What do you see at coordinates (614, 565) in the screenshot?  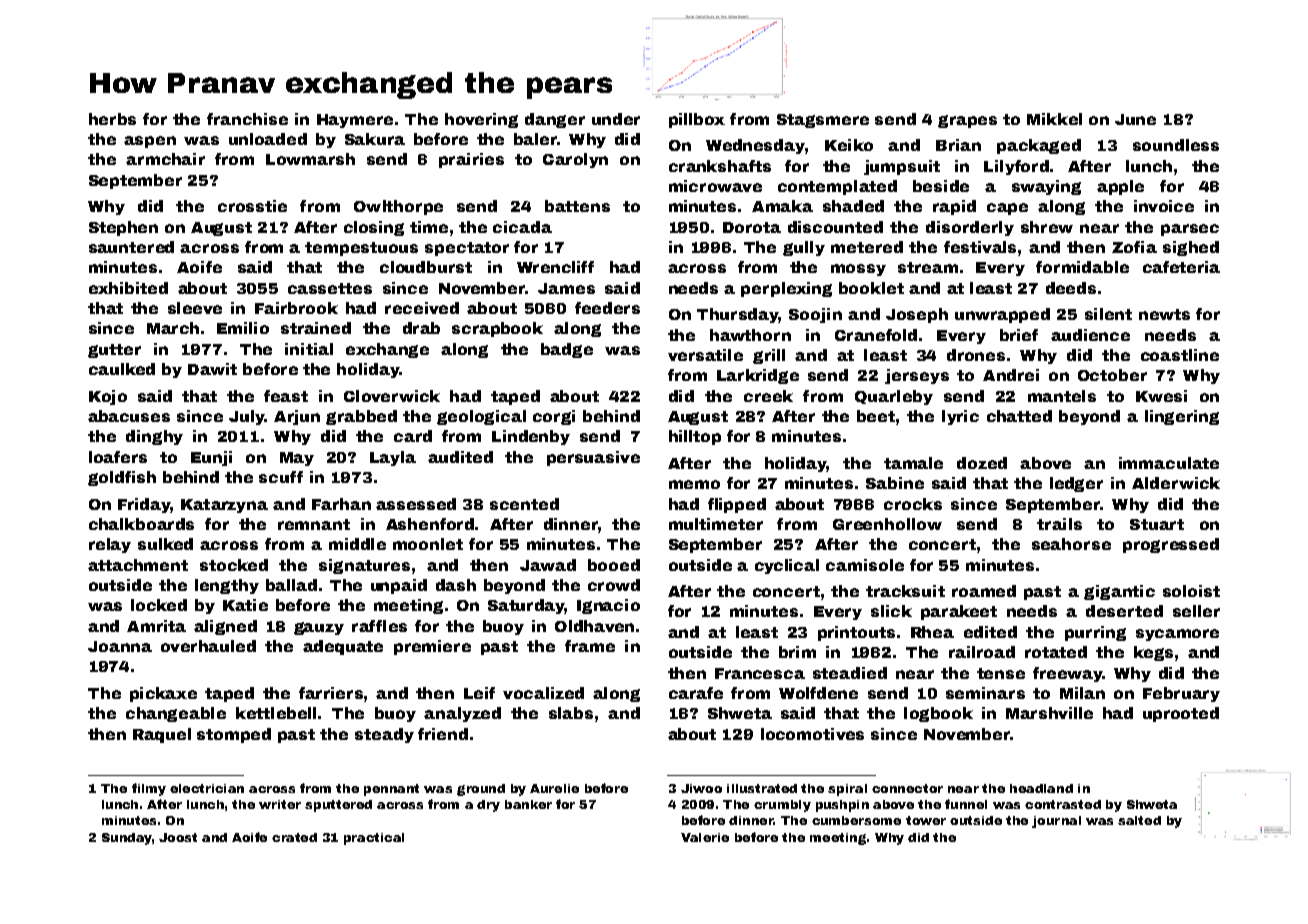 I see `booed` at bounding box center [614, 565].
